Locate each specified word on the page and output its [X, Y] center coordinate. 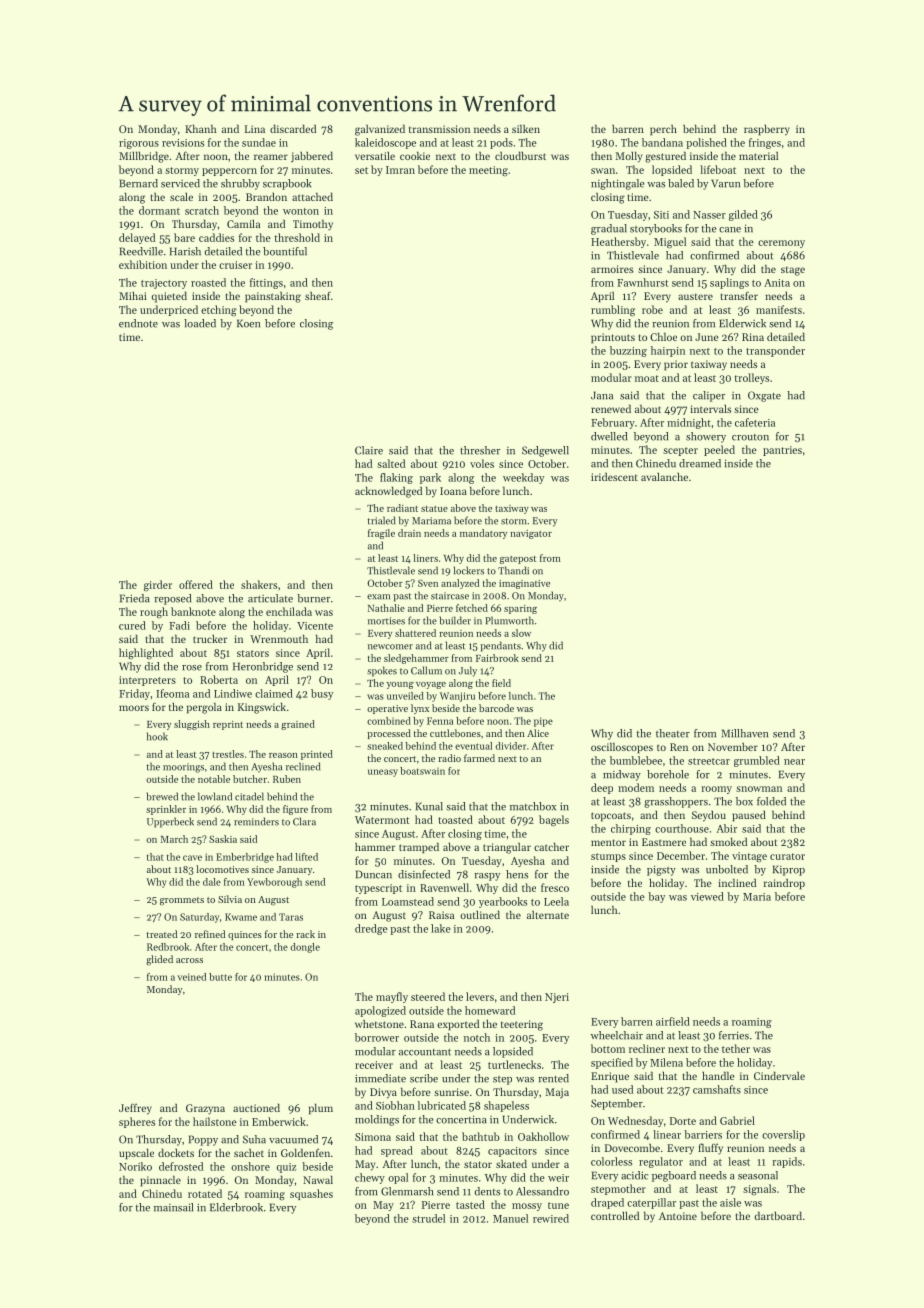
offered [196, 584]
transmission [439, 129]
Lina [255, 129]
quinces [245, 935]
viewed [707, 896]
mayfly [392, 997]
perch [663, 130]
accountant [425, 1052]
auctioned [256, 1108]
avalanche [664, 477]
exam [378, 597]
